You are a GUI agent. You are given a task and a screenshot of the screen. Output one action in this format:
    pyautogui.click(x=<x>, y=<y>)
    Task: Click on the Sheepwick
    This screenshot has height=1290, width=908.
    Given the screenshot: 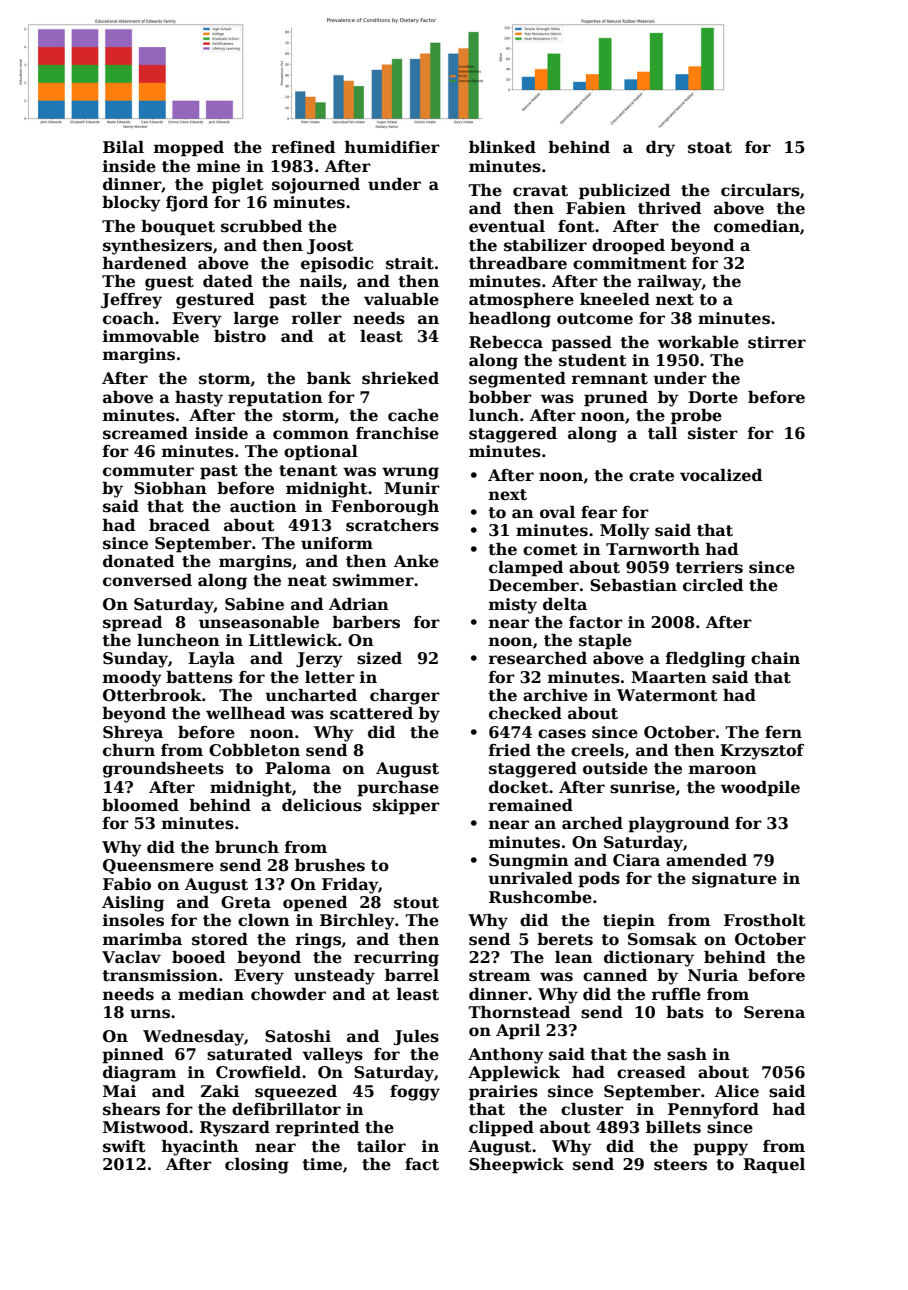 What is the action you would take?
    pyautogui.click(x=516, y=1166)
